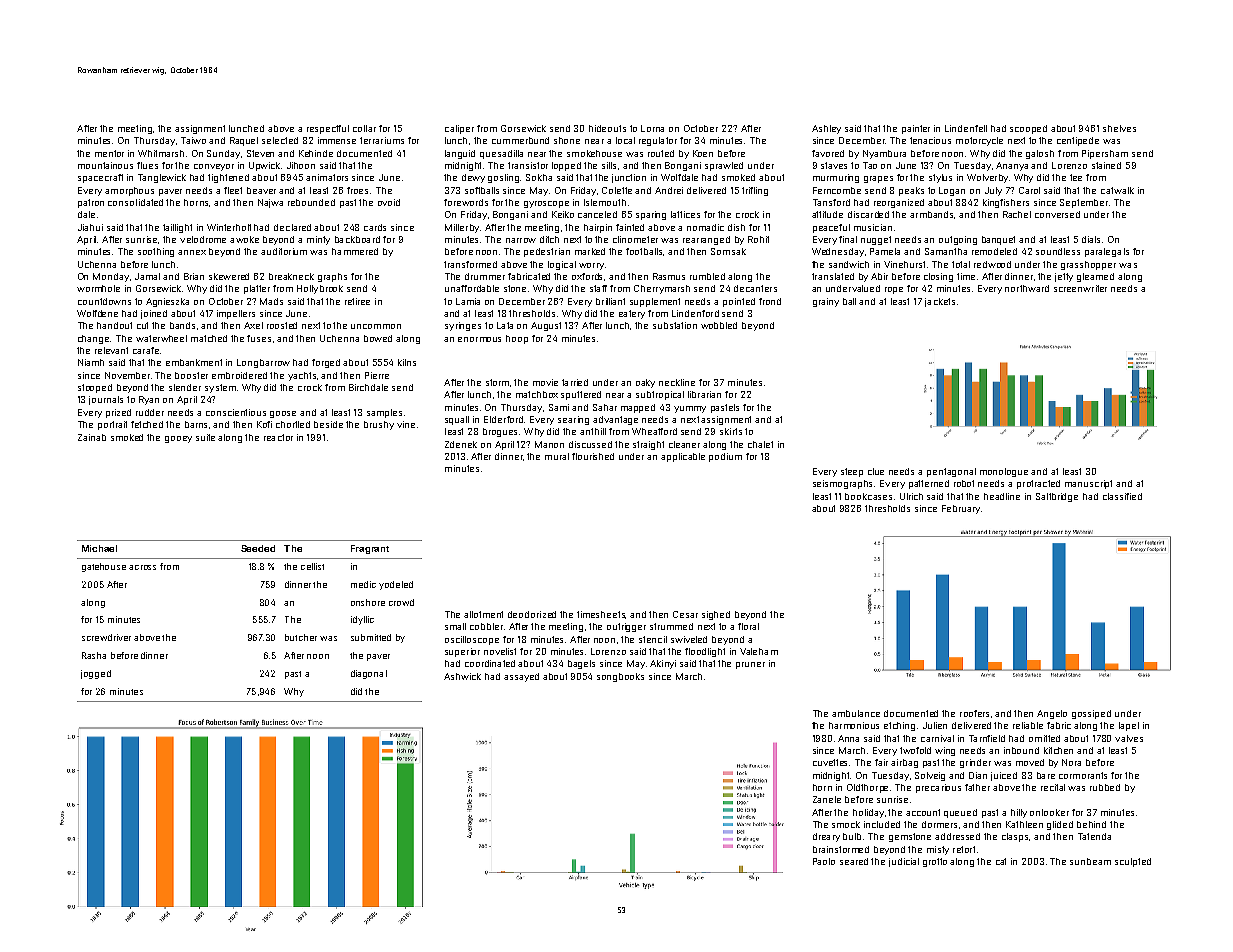 This document has height=952, width=1233. I want to click on local, so click(625, 140).
